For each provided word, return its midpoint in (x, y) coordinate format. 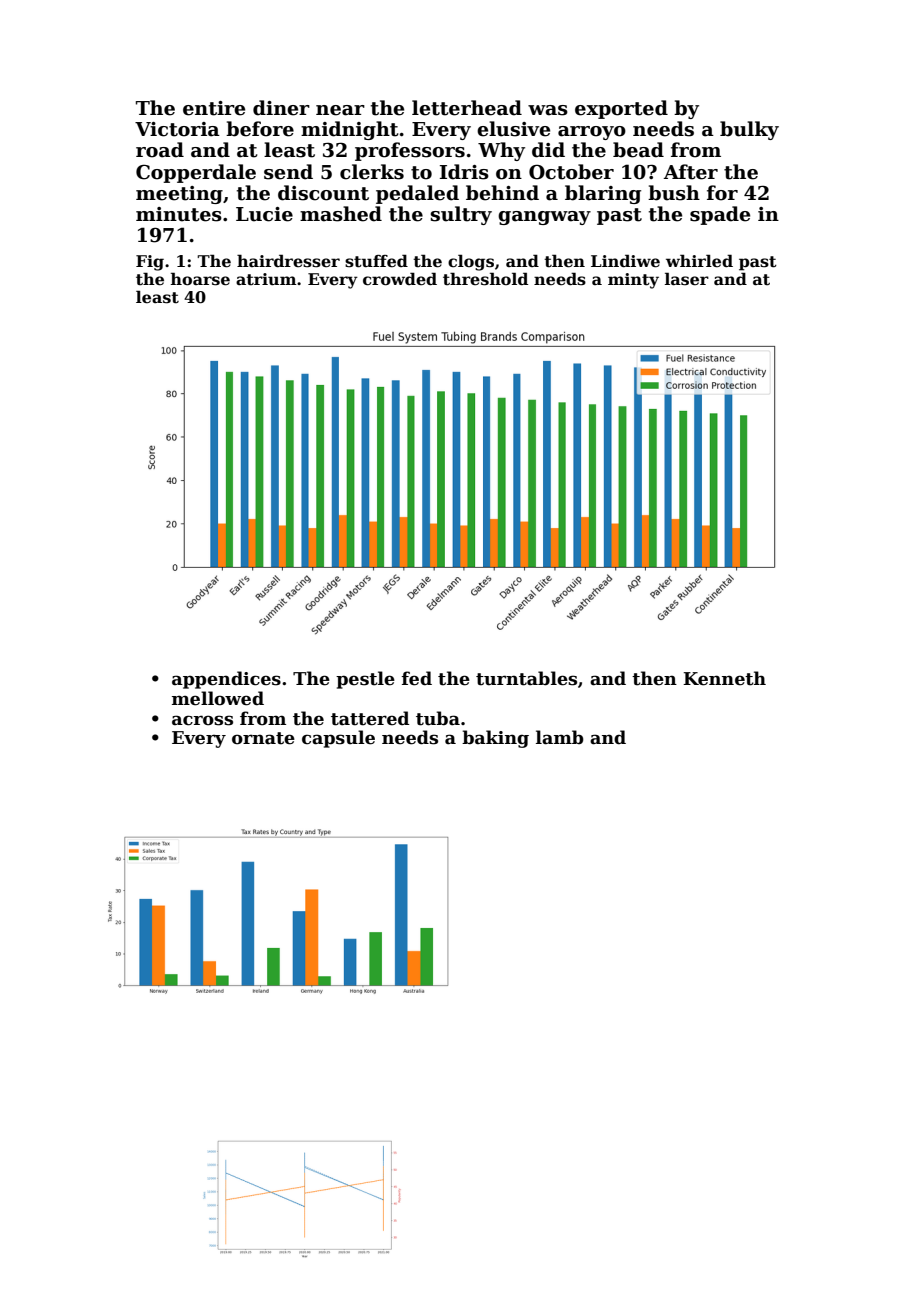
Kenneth (724, 678)
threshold (485, 279)
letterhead (467, 108)
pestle (365, 680)
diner (281, 108)
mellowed (218, 698)
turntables (526, 678)
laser (687, 279)
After (691, 172)
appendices (226, 680)
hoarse (200, 279)
